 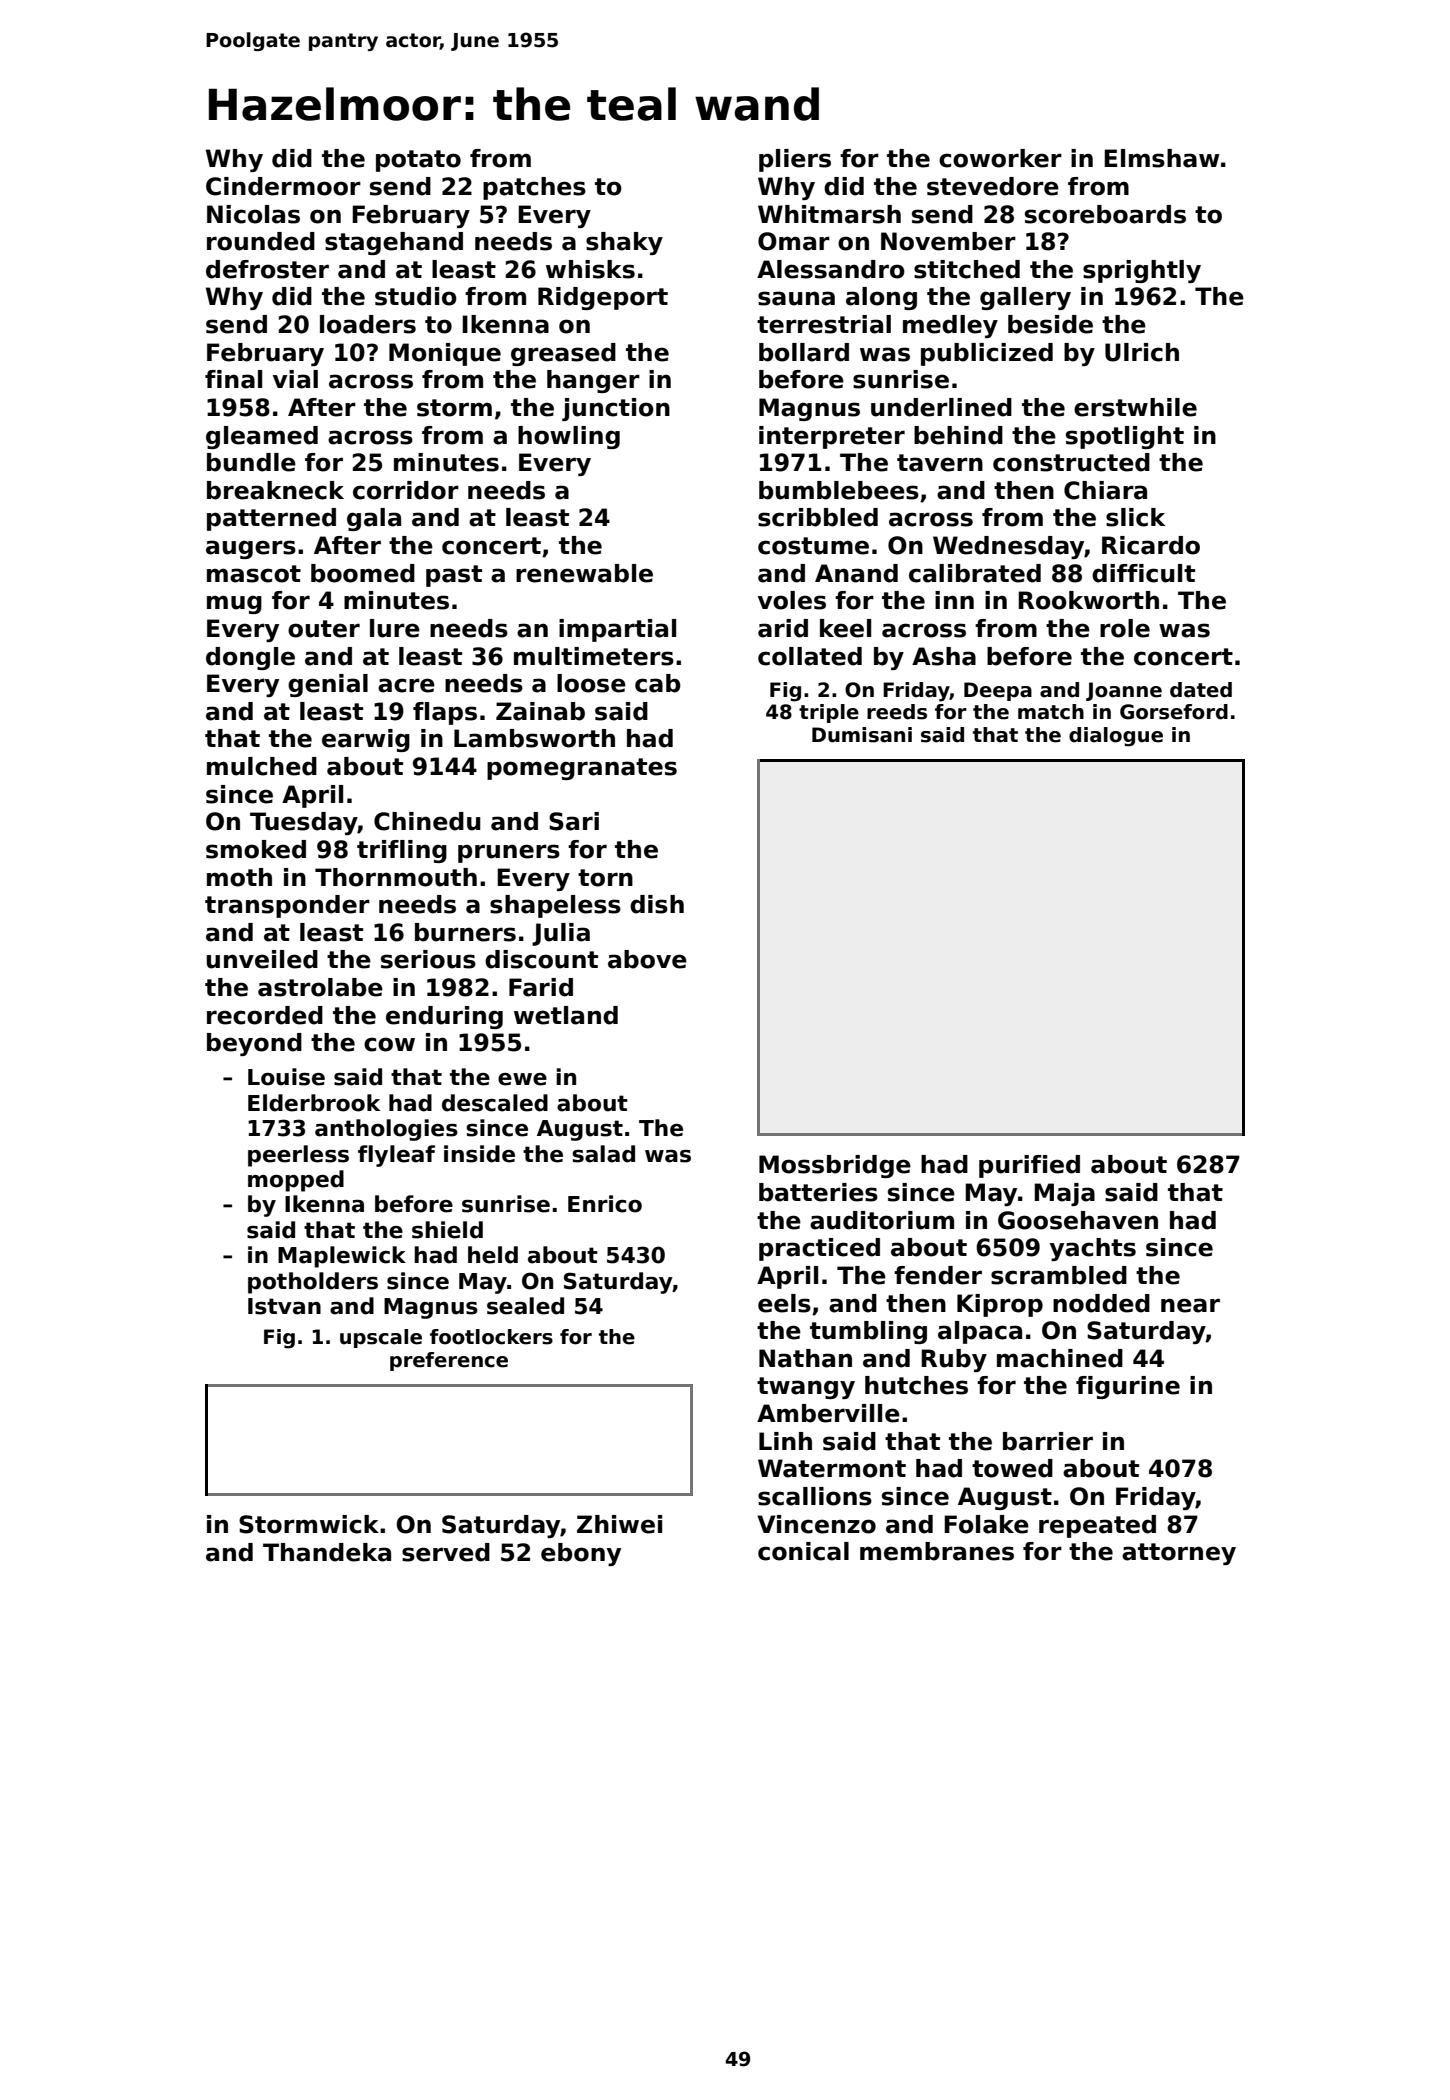 I want to click on scrambled, so click(x=1059, y=1275).
